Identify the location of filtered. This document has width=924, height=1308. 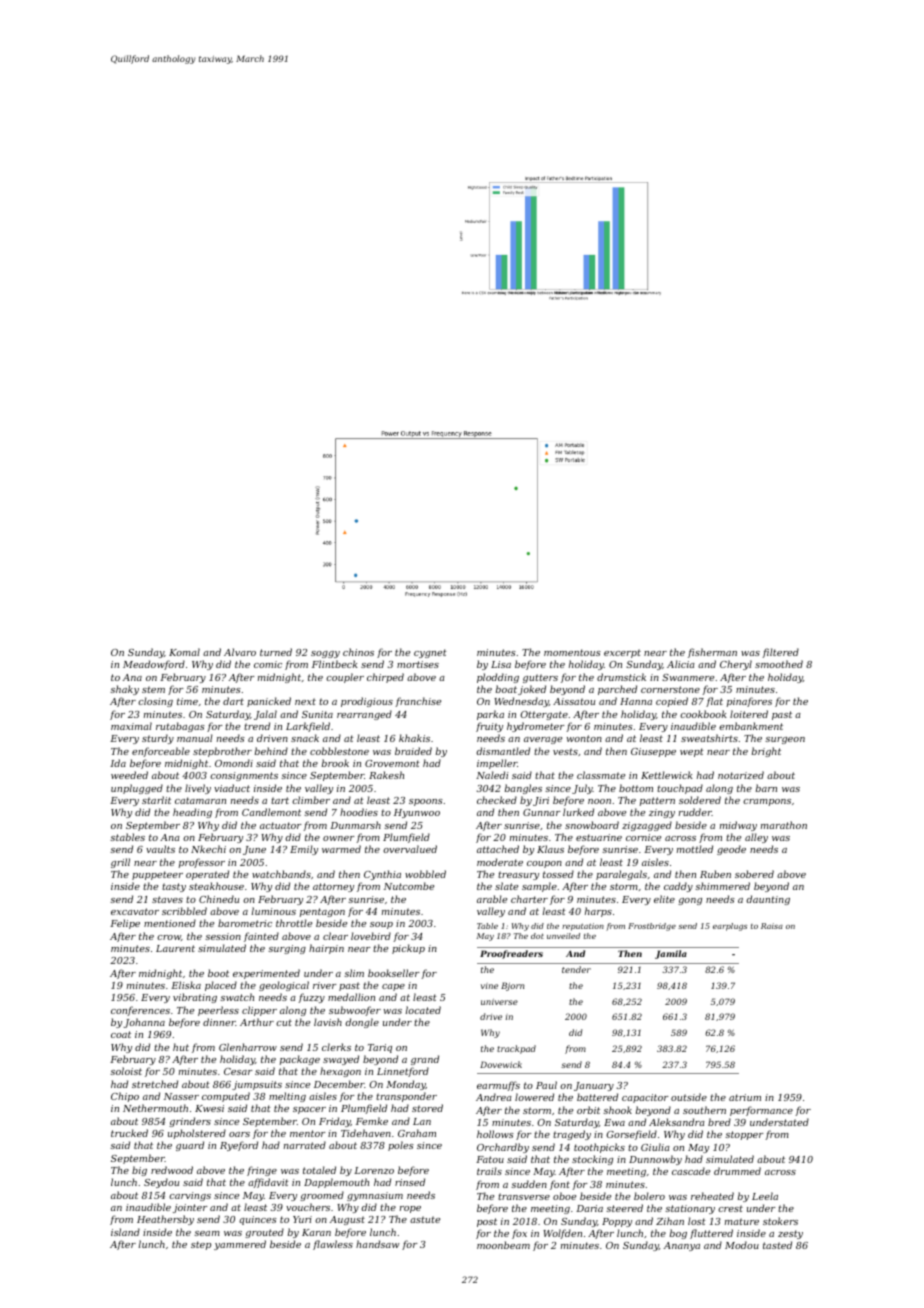
(780, 653).
